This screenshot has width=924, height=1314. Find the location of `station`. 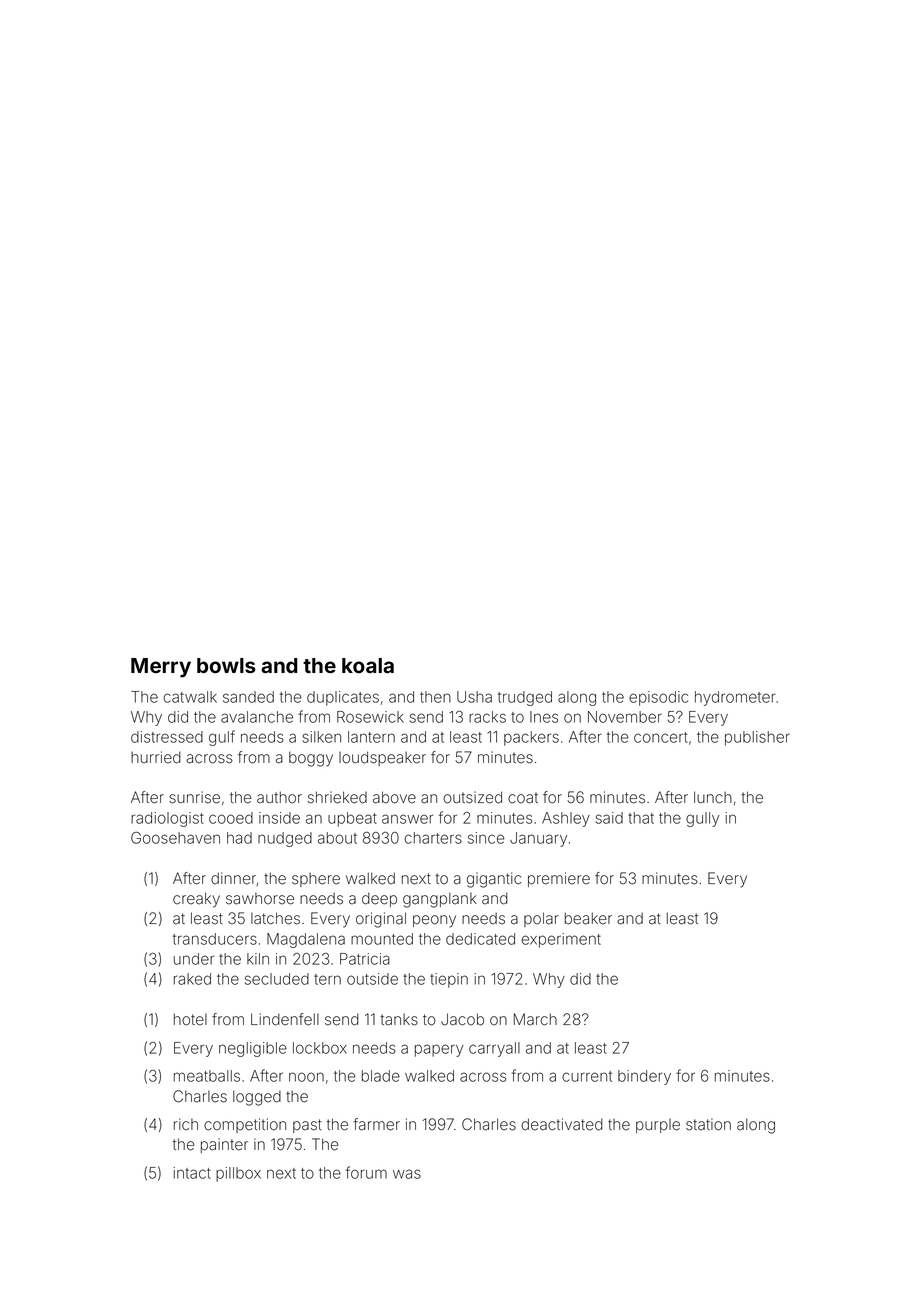

station is located at coordinates (708, 1124).
